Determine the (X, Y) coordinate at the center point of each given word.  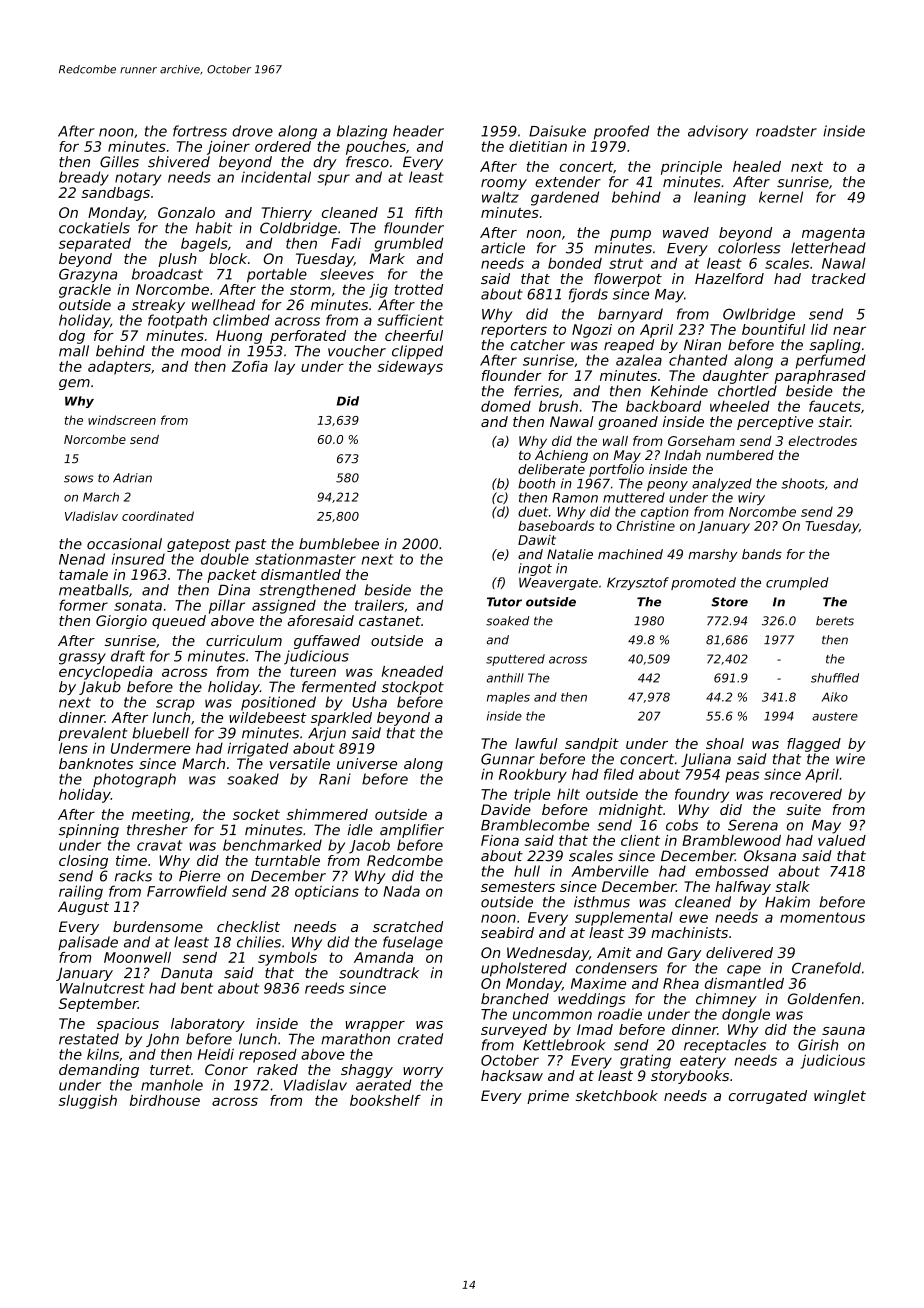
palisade (88, 943)
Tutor (504, 602)
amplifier (412, 831)
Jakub (100, 688)
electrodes (823, 441)
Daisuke (557, 131)
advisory (718, 132)
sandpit (592, 745)
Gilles (119, 162)
